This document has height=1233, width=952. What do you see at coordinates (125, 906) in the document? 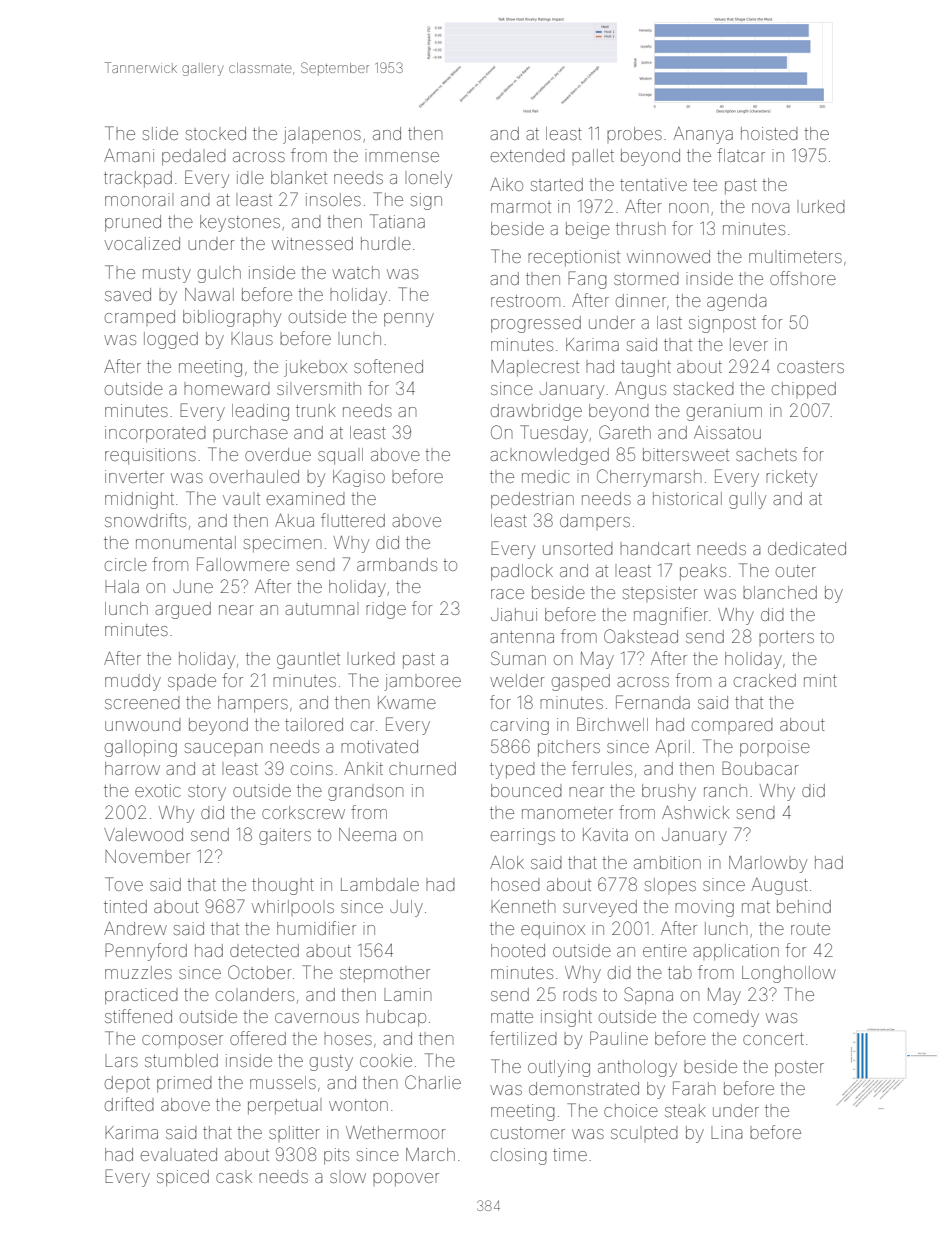
I see `tinted` at bounding box center [125, 906].
